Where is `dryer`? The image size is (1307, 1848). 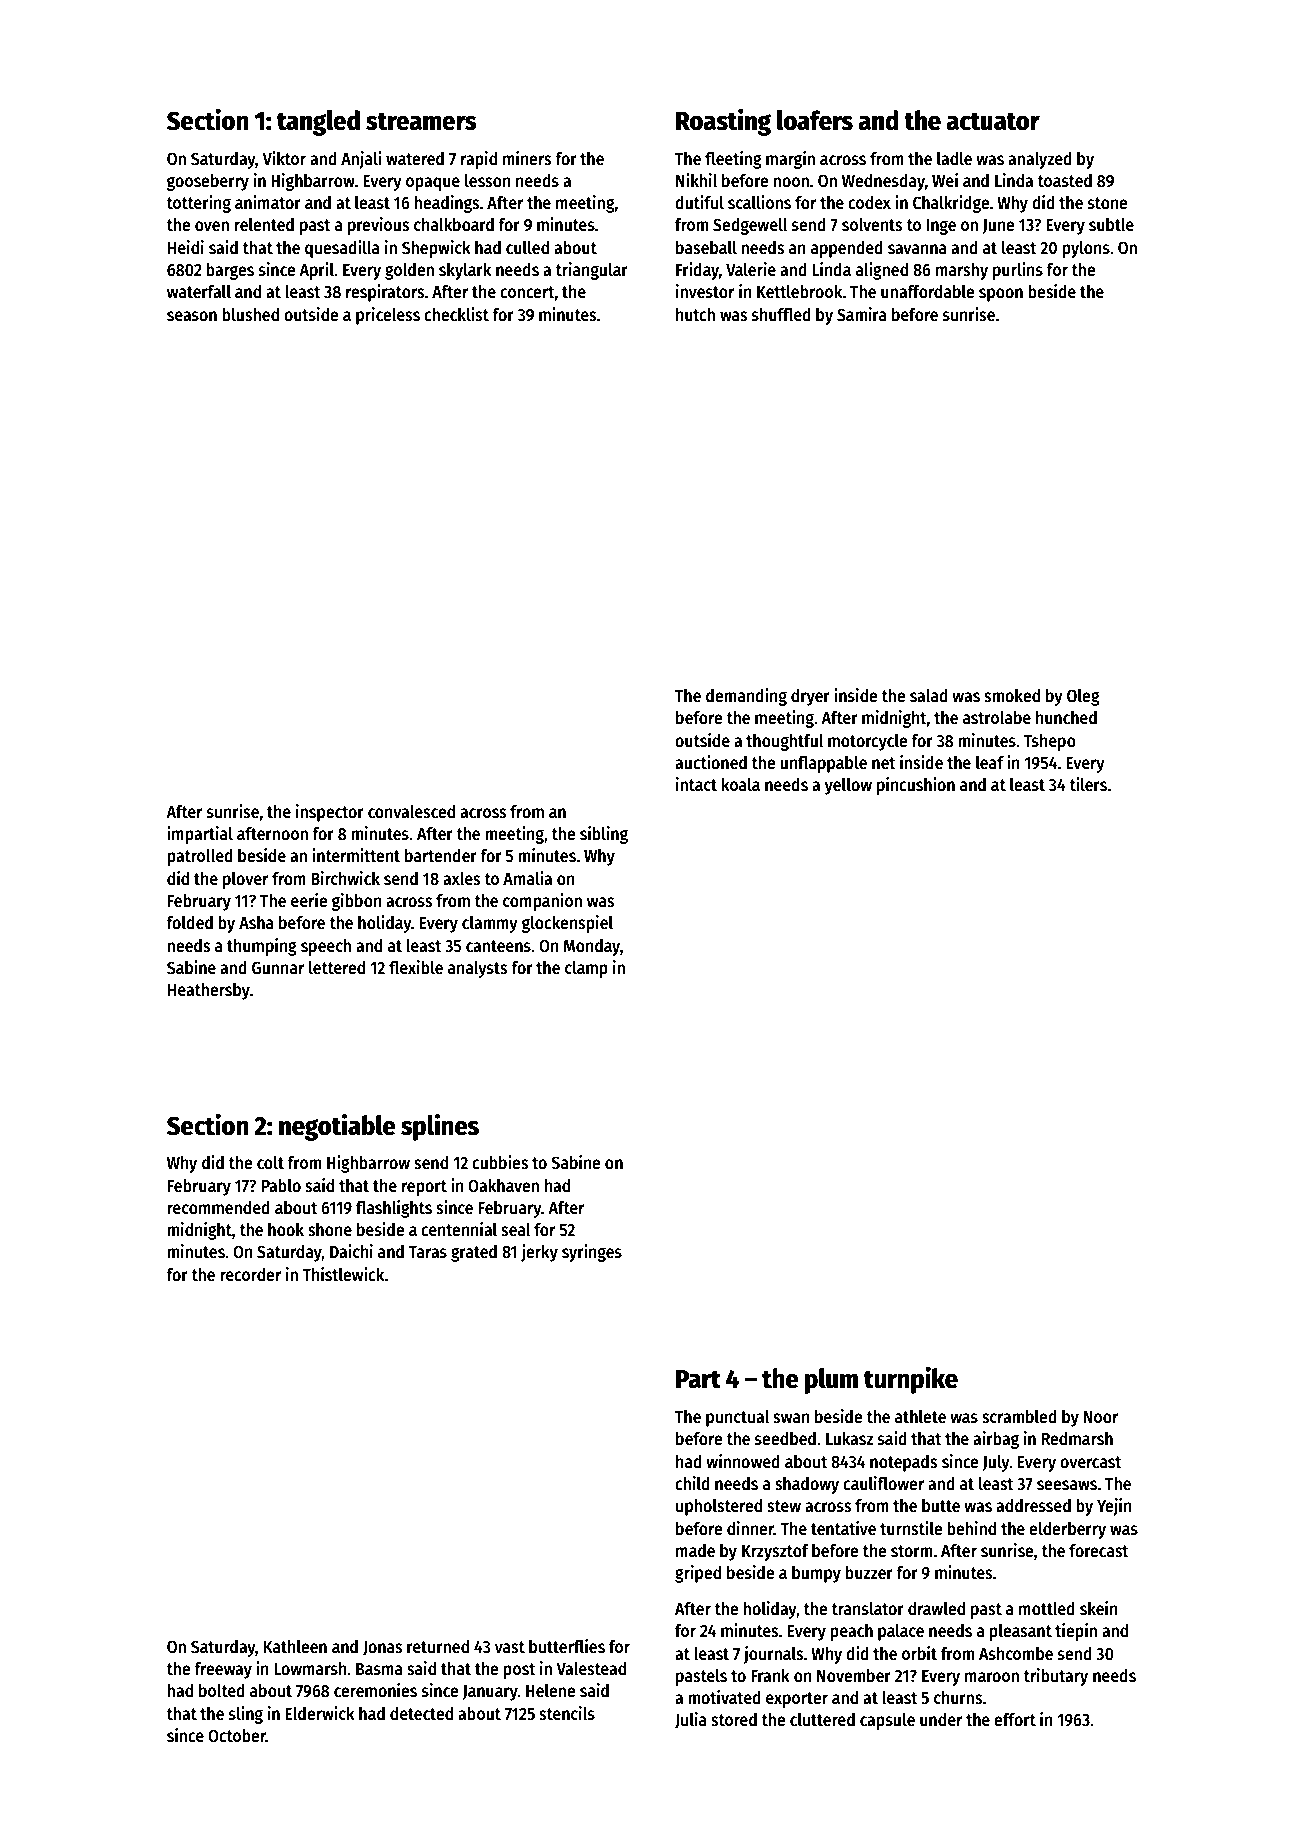 dryer is located at coordinates (810, 697).
